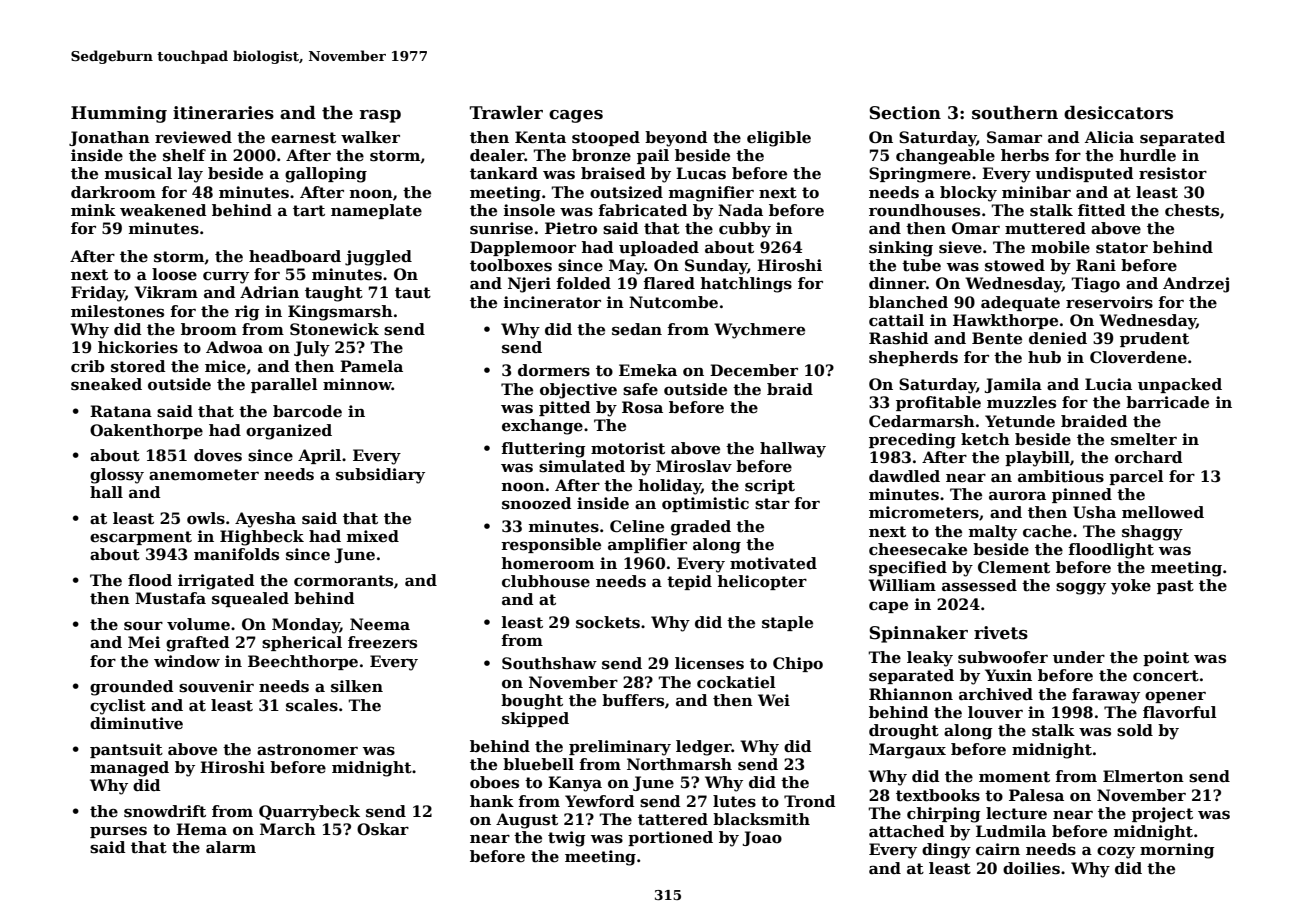 The width and height of the image is (1308, 924). Describe the element at coordinates (620, 748) in the image. I see `preliminary` at that location.
